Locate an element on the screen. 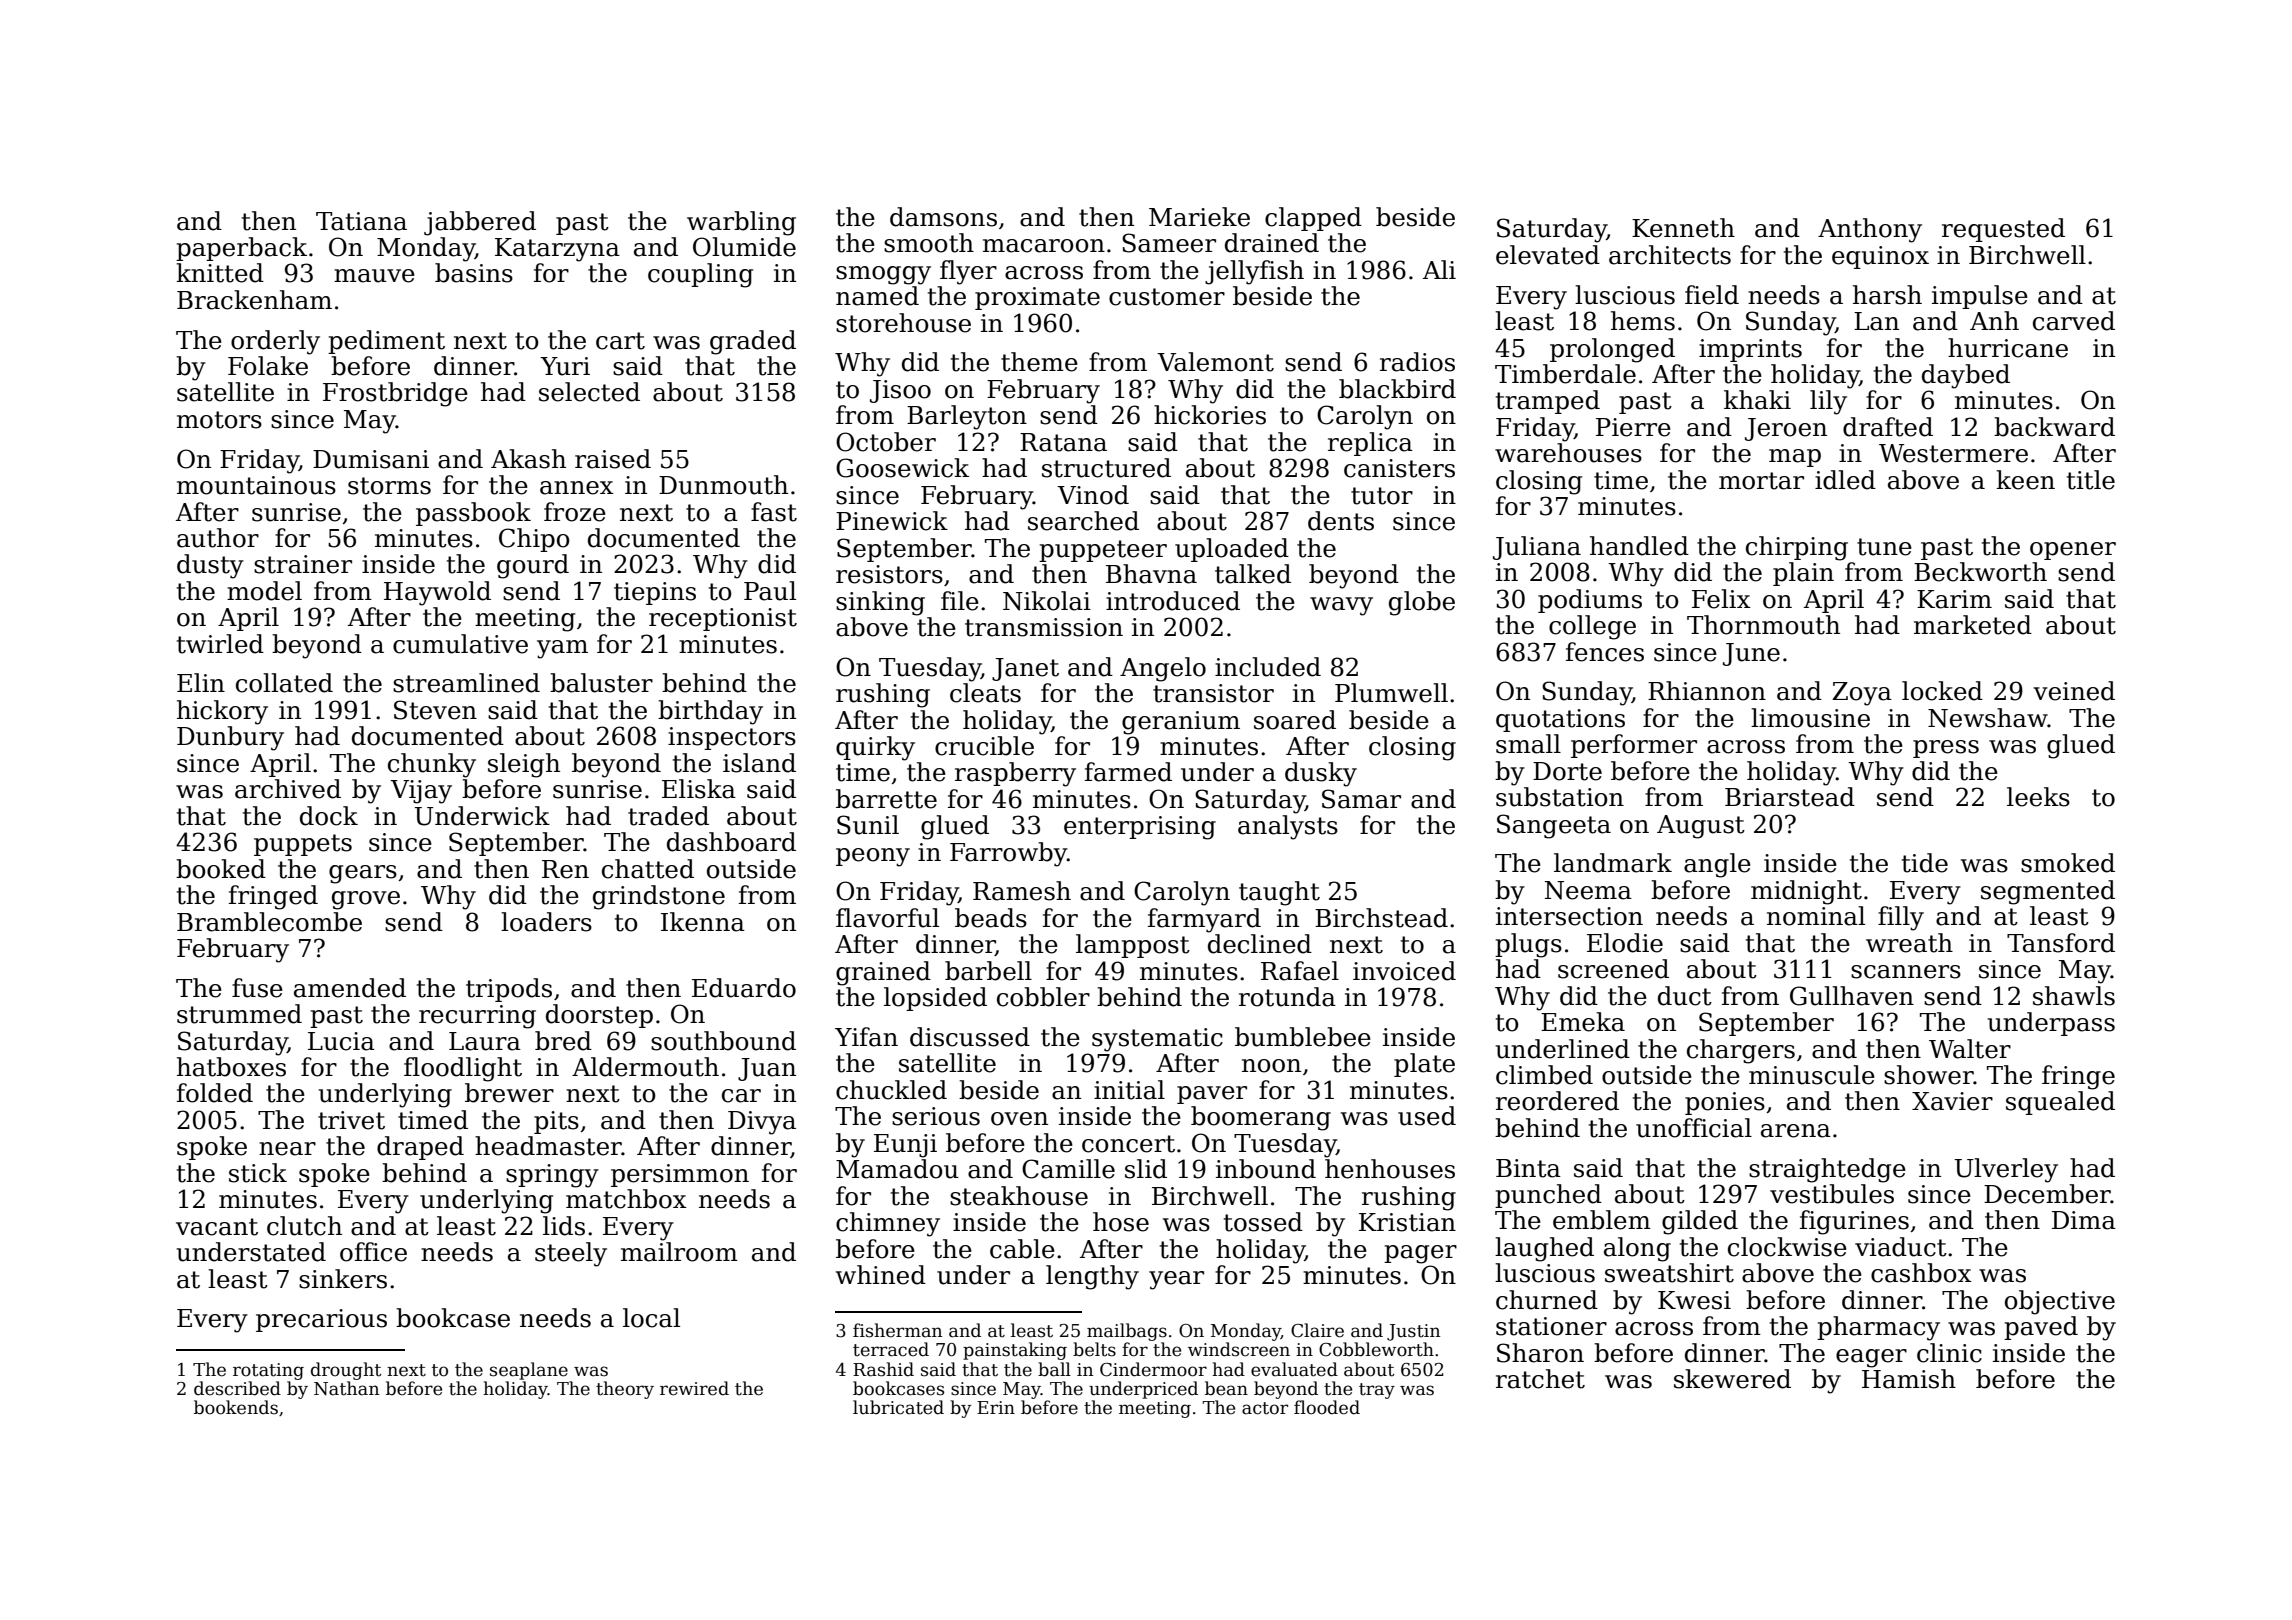  actor is located at coordinates (1265, 1408).
